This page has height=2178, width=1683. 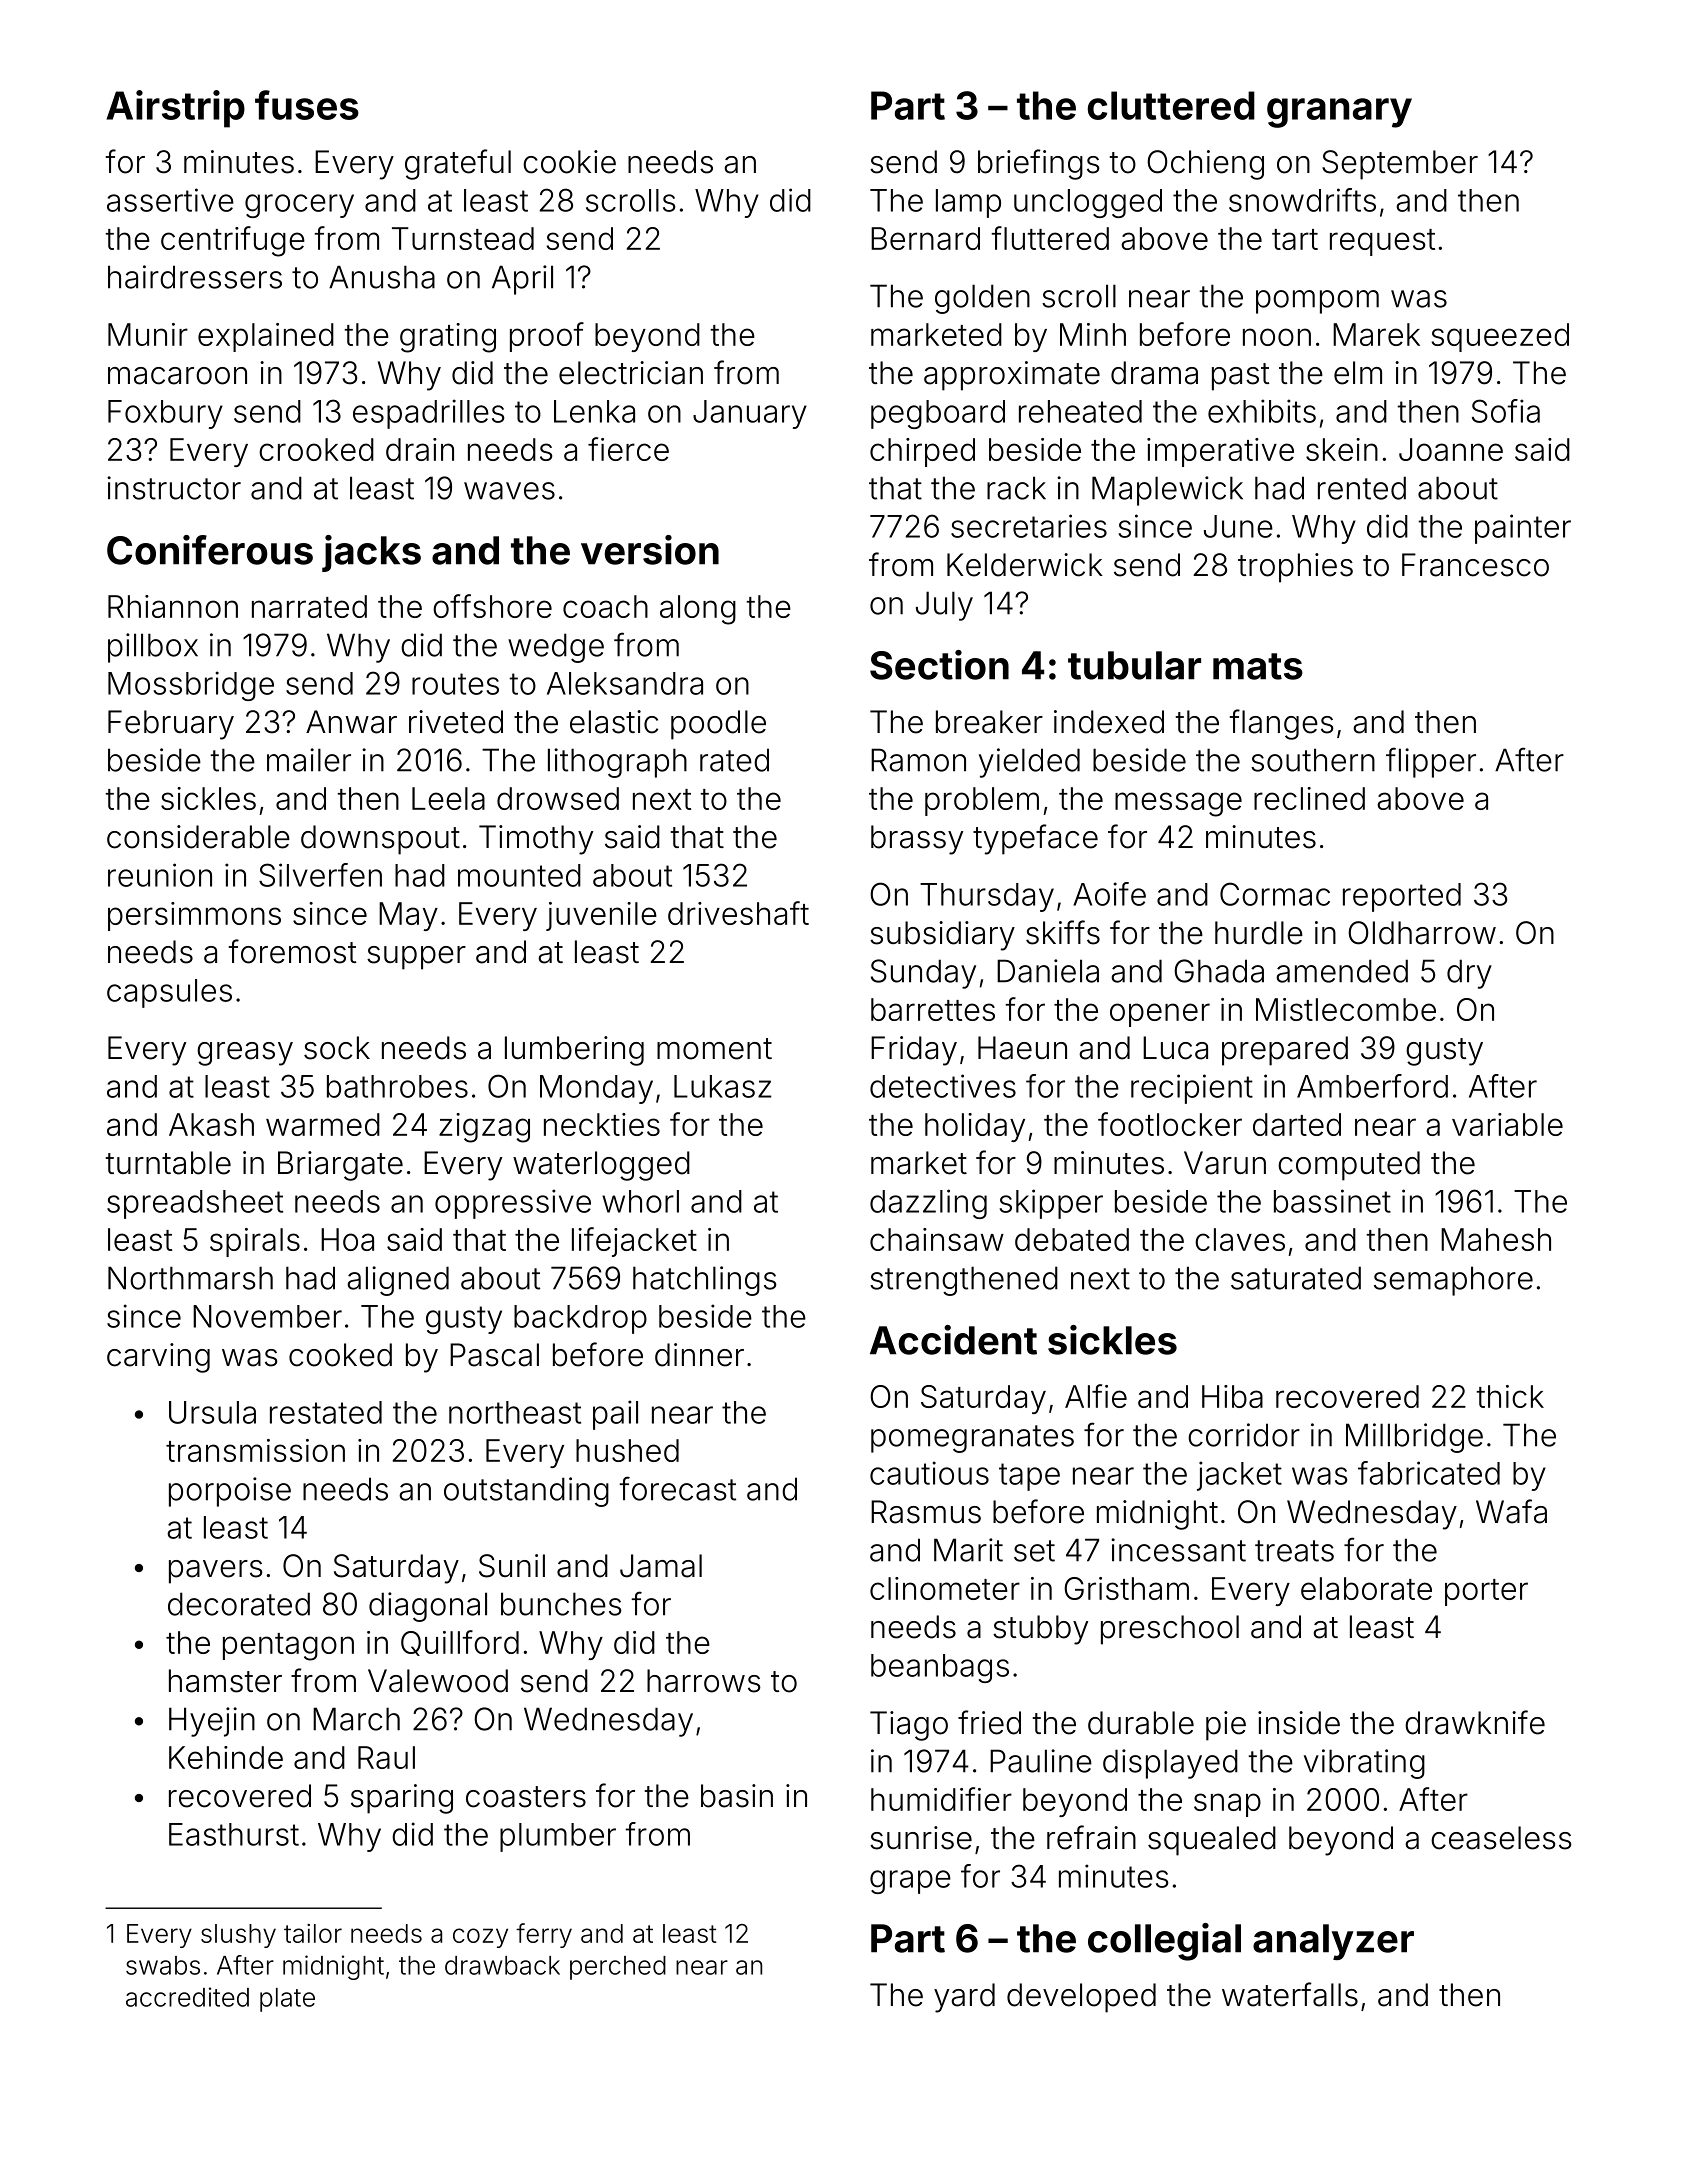 I want to click on Airstrip, so click(x=176, y=109).
